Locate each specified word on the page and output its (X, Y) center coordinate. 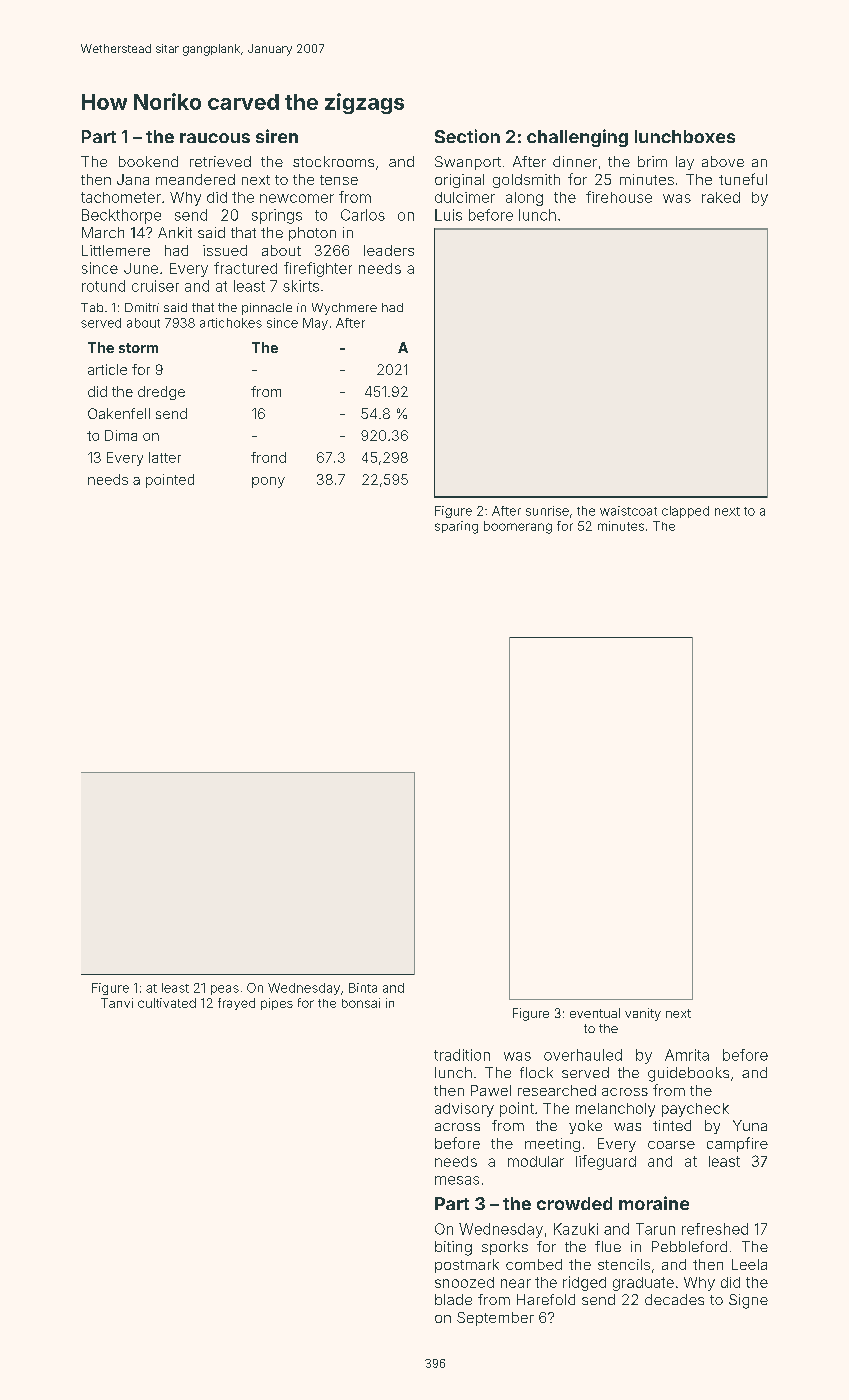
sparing (456, 527)
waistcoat (628, 511)
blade (453, 1299)
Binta (363, 988)
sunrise (547, 511)
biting (453, 1248)
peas (225, 990)
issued (225, 250)
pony (268, 482)
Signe (748, 1301)
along (524, 199)
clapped (685, 512)
